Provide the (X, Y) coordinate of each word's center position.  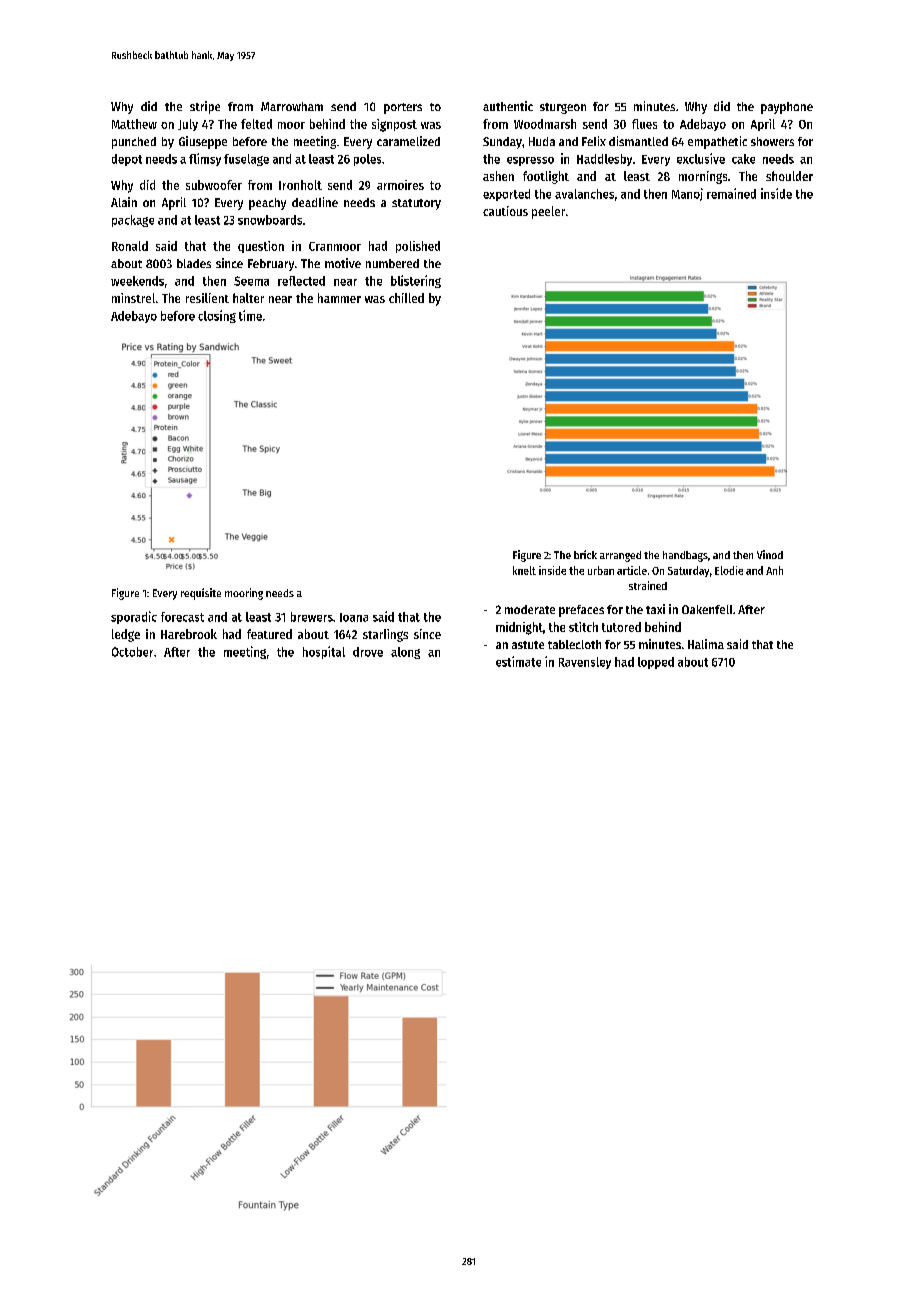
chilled (406, 298)
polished (418, 247)
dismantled (638, 141)
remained (731, 193)
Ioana (354, 617)
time (250, 315)
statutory (416, 204)
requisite (201, 594)
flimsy (205, 159)
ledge (126, 635)
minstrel (133, 298)
